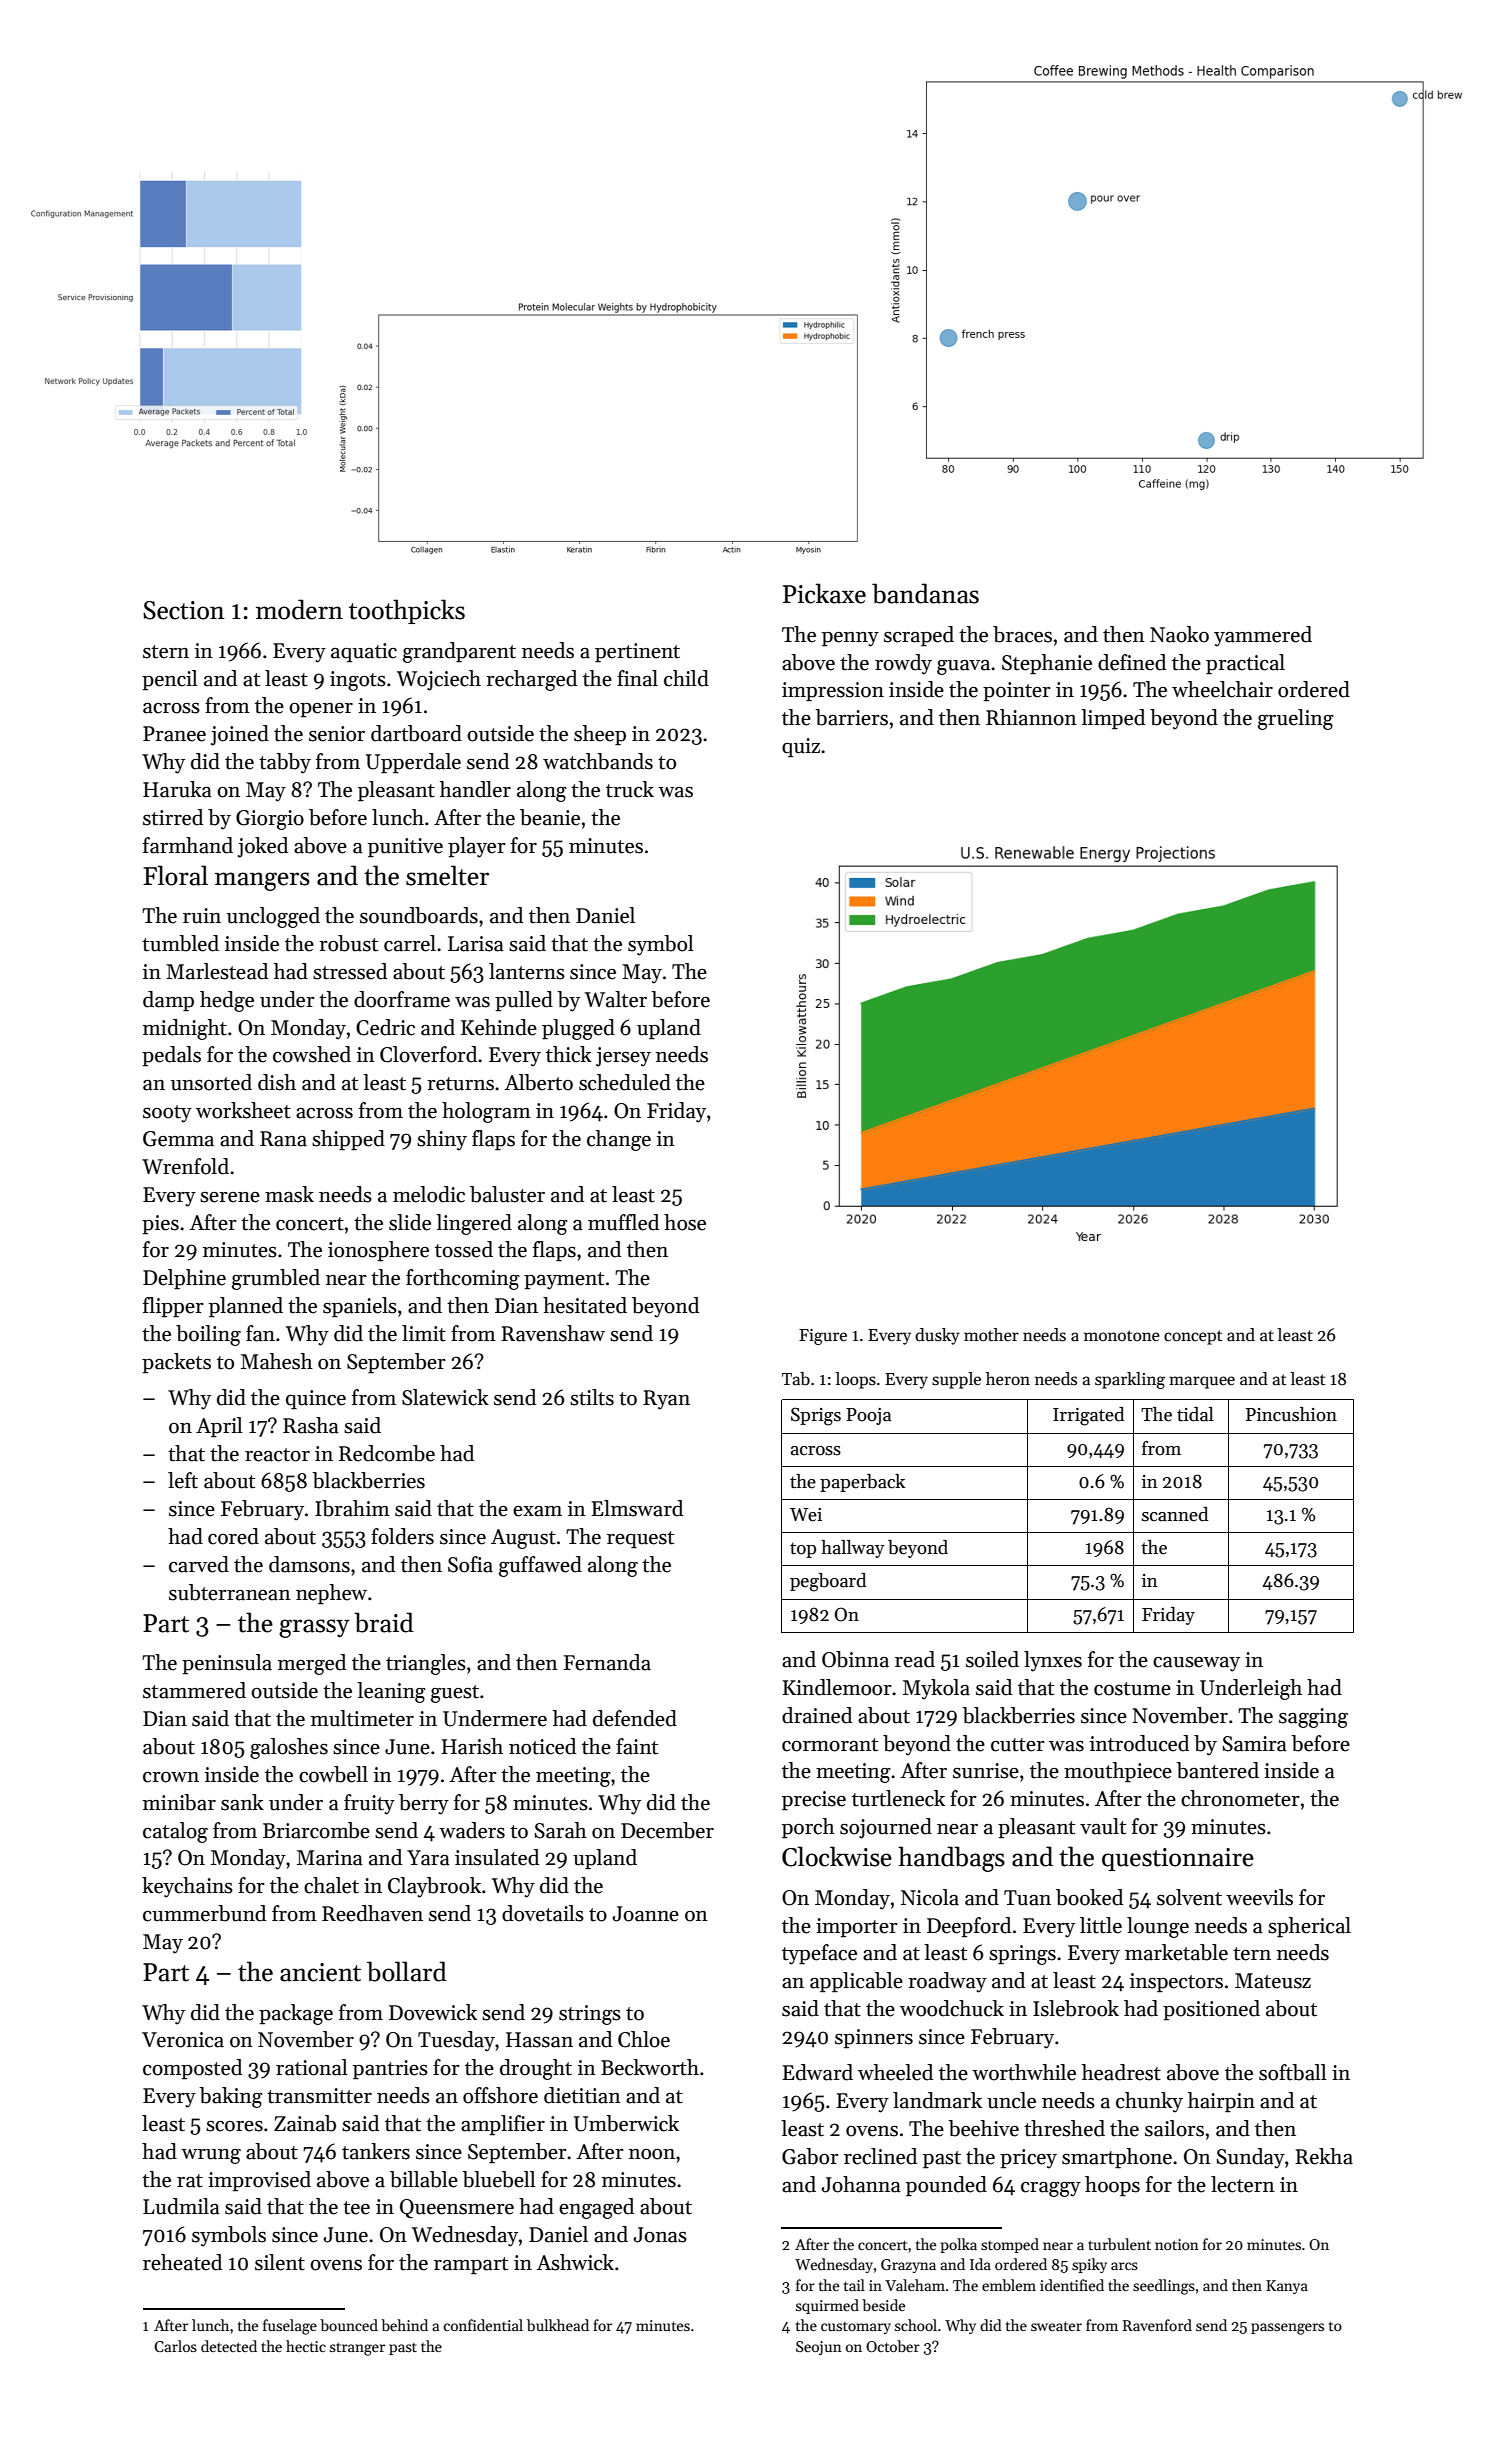  Describe the element at coordinates (384, 1622) in the image. I see `braid` at that location.
